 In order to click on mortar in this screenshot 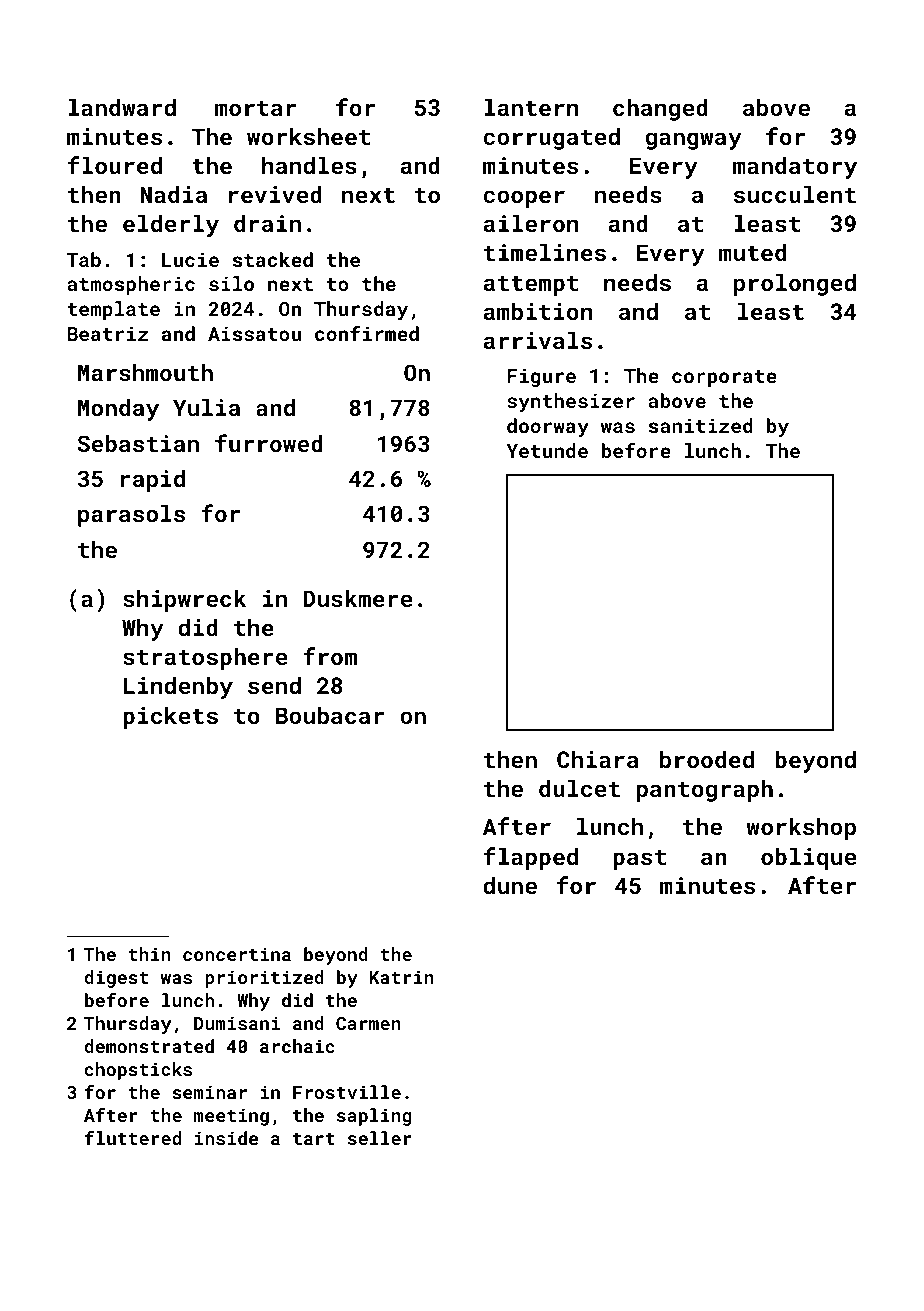, I will do `click(256, 108)`.
